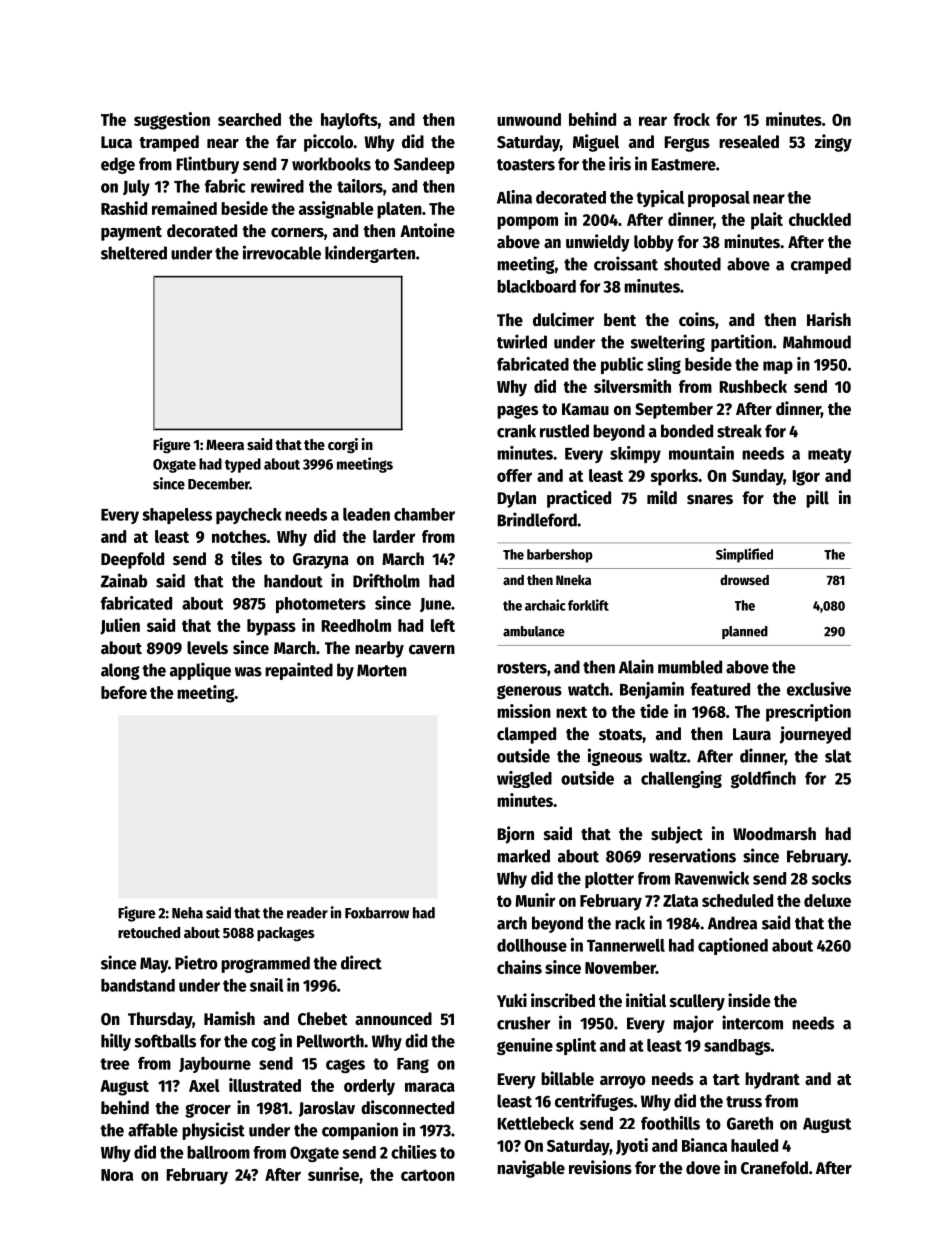  Describe the element at coordinates (598, 243) in the page. I see `unwieldy` at that location.
